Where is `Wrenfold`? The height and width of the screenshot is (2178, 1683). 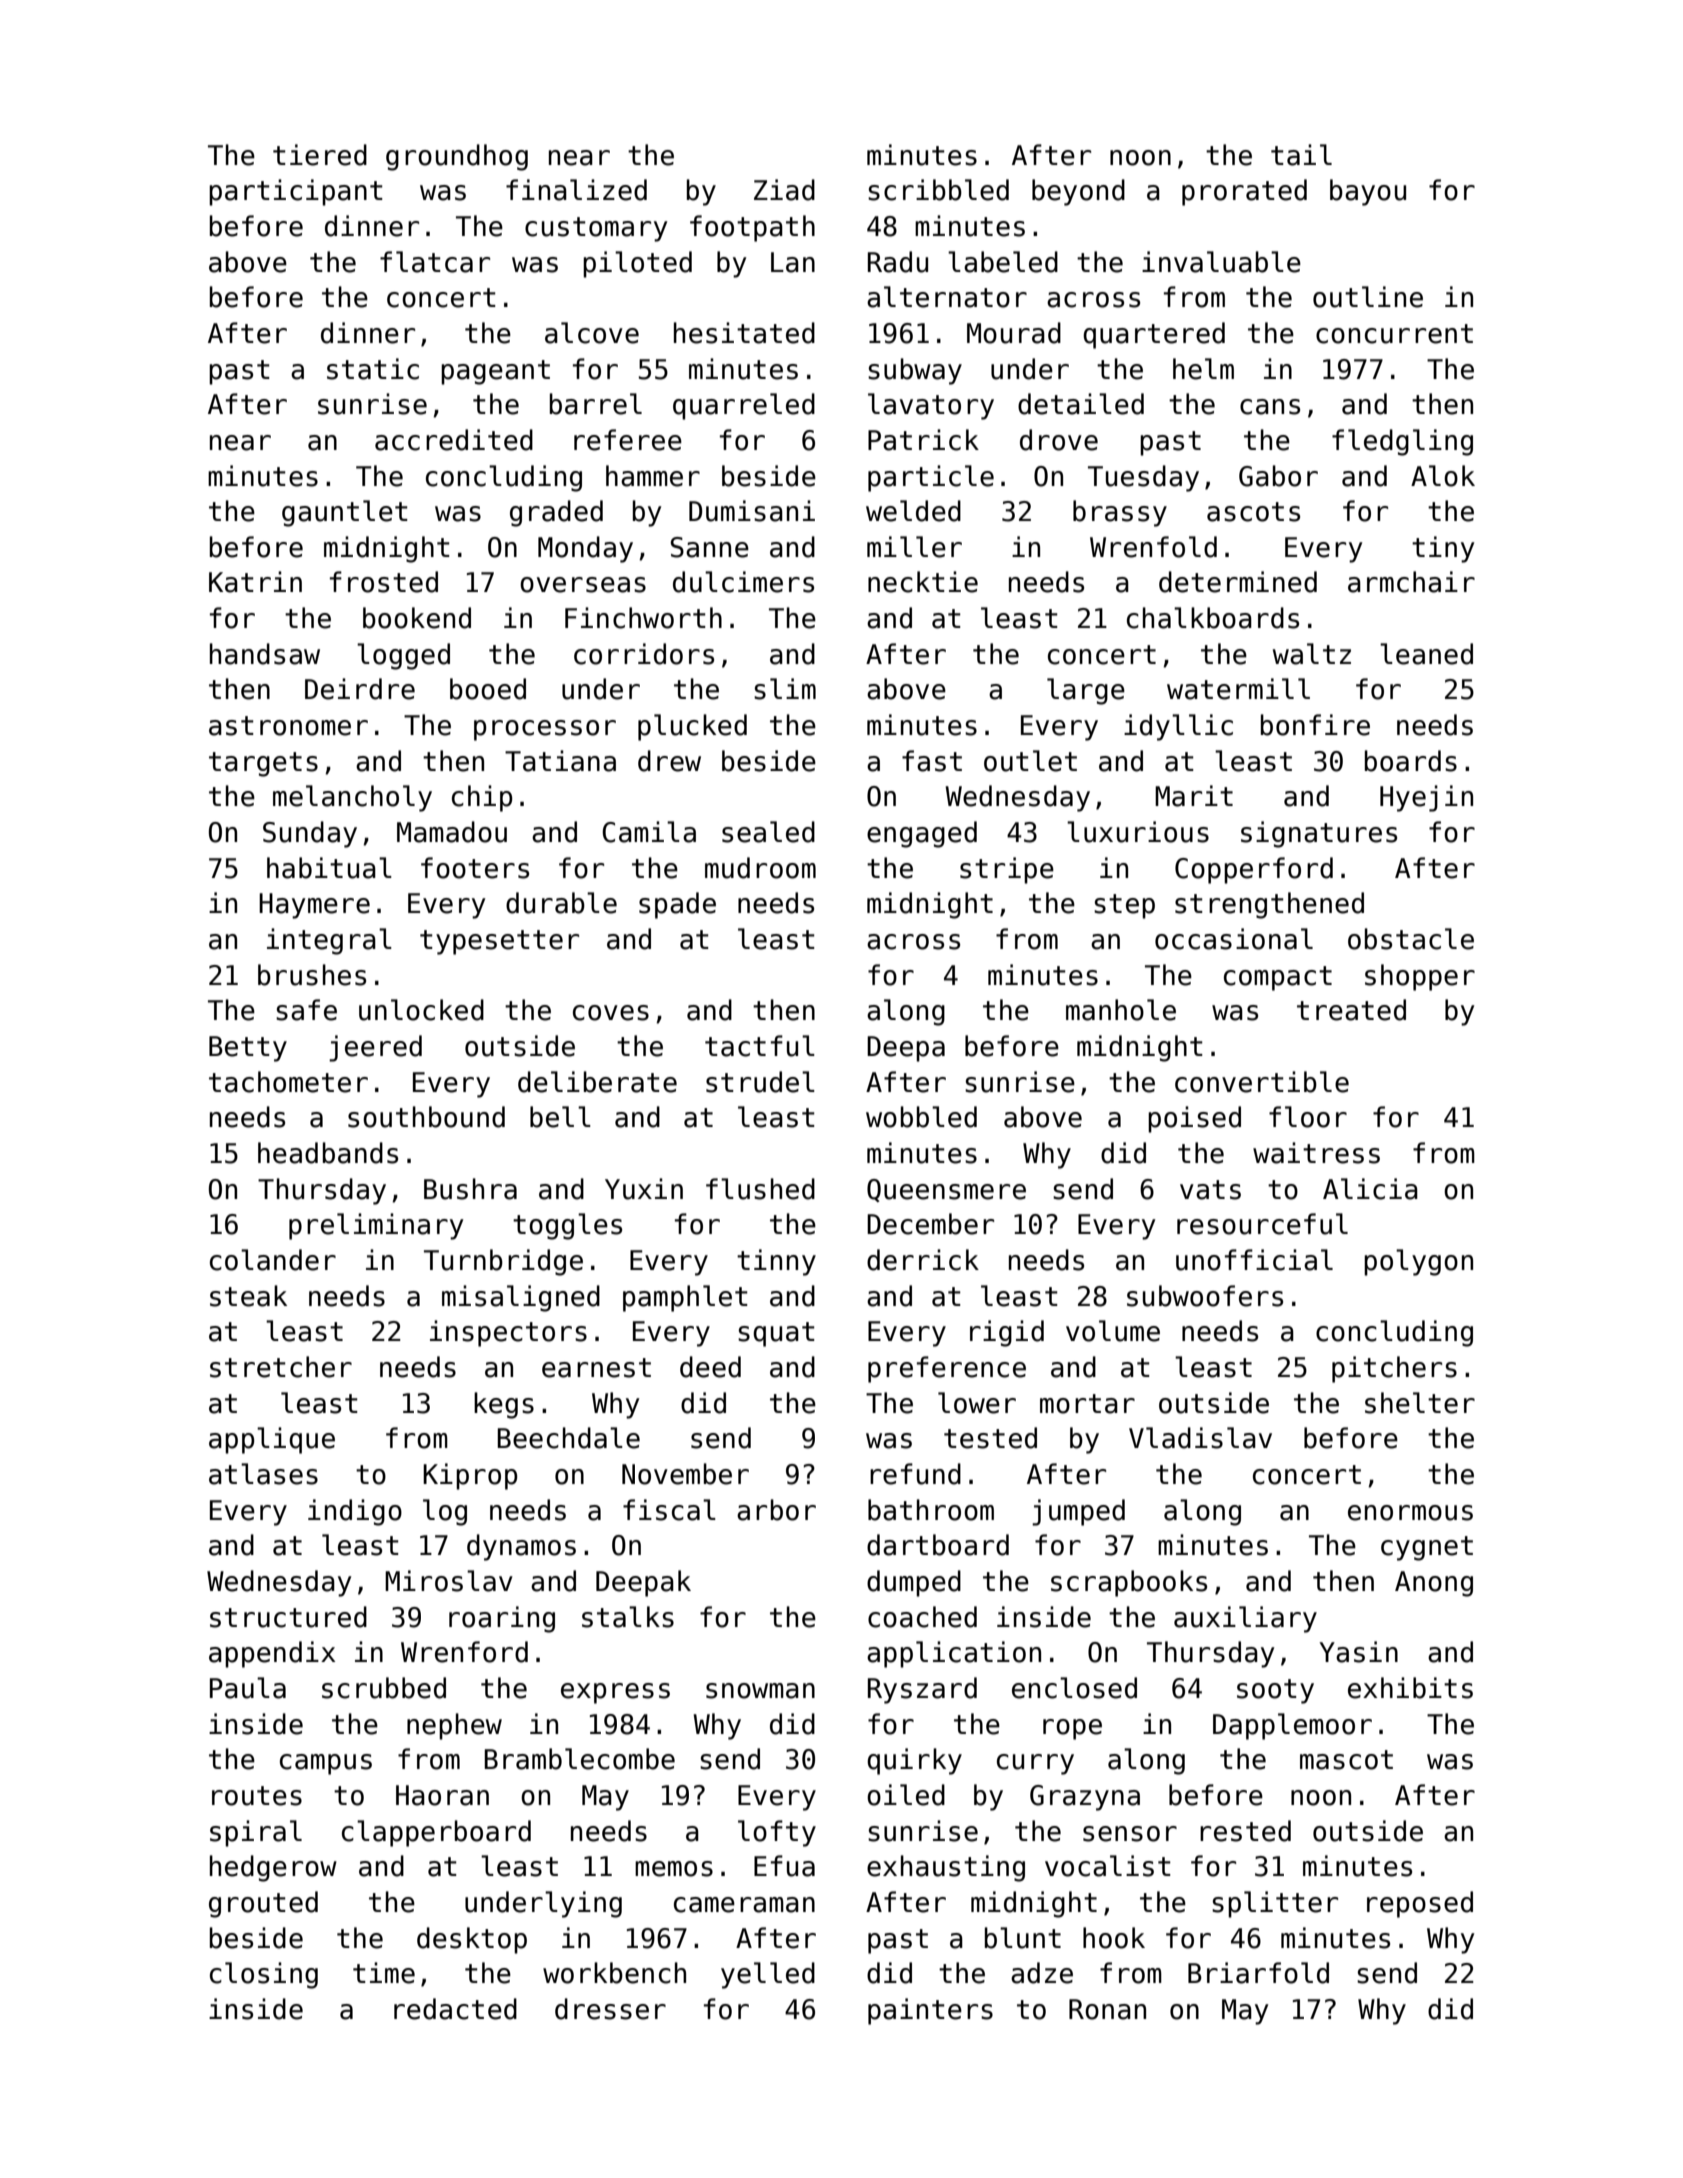
Wrenfold is located at coordinates (1153, 547).
